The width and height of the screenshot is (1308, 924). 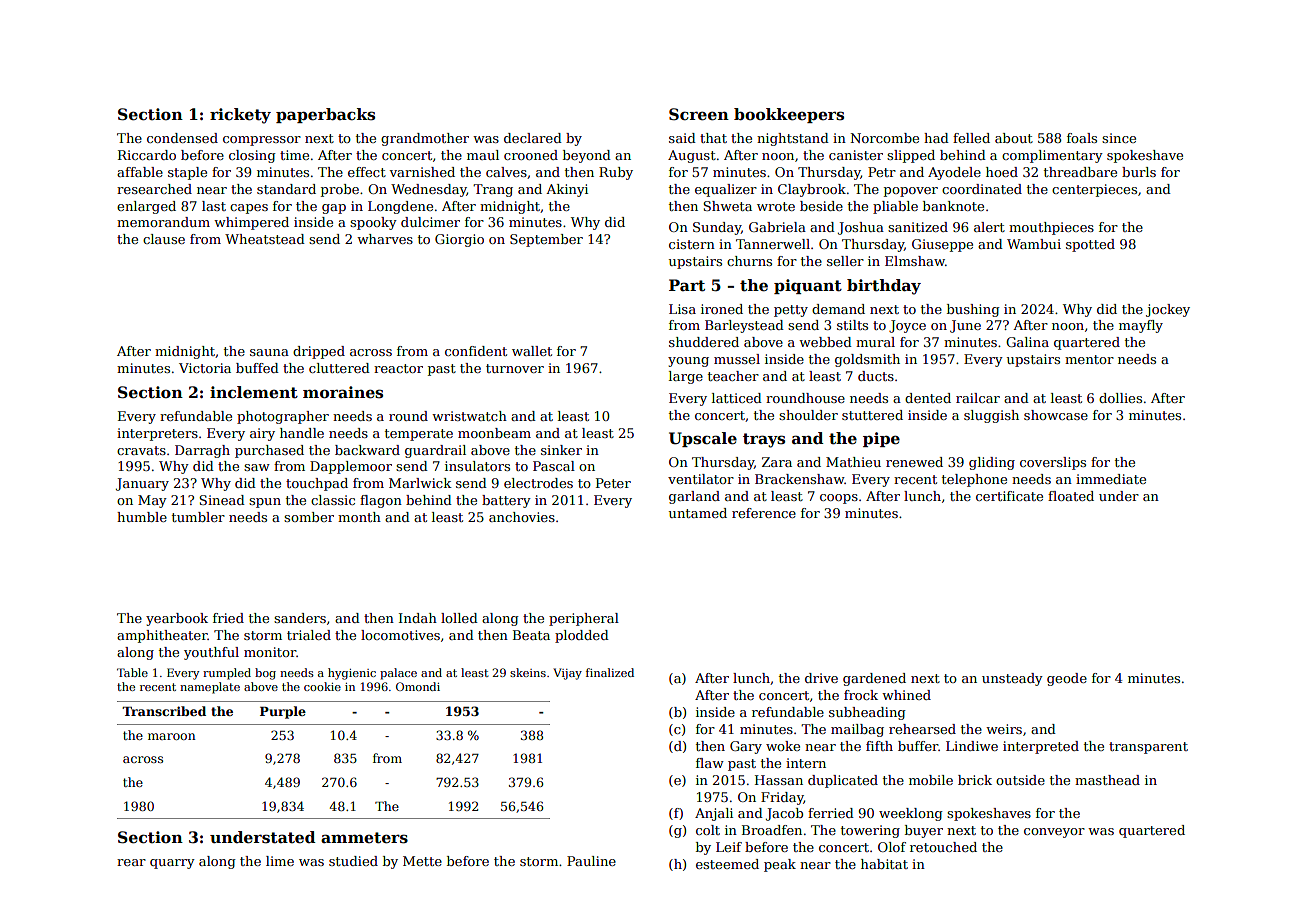 What do you see at coordinates (1067, 679) in the screenshot?
I see `geode` at bounding box center [1067, 679].
